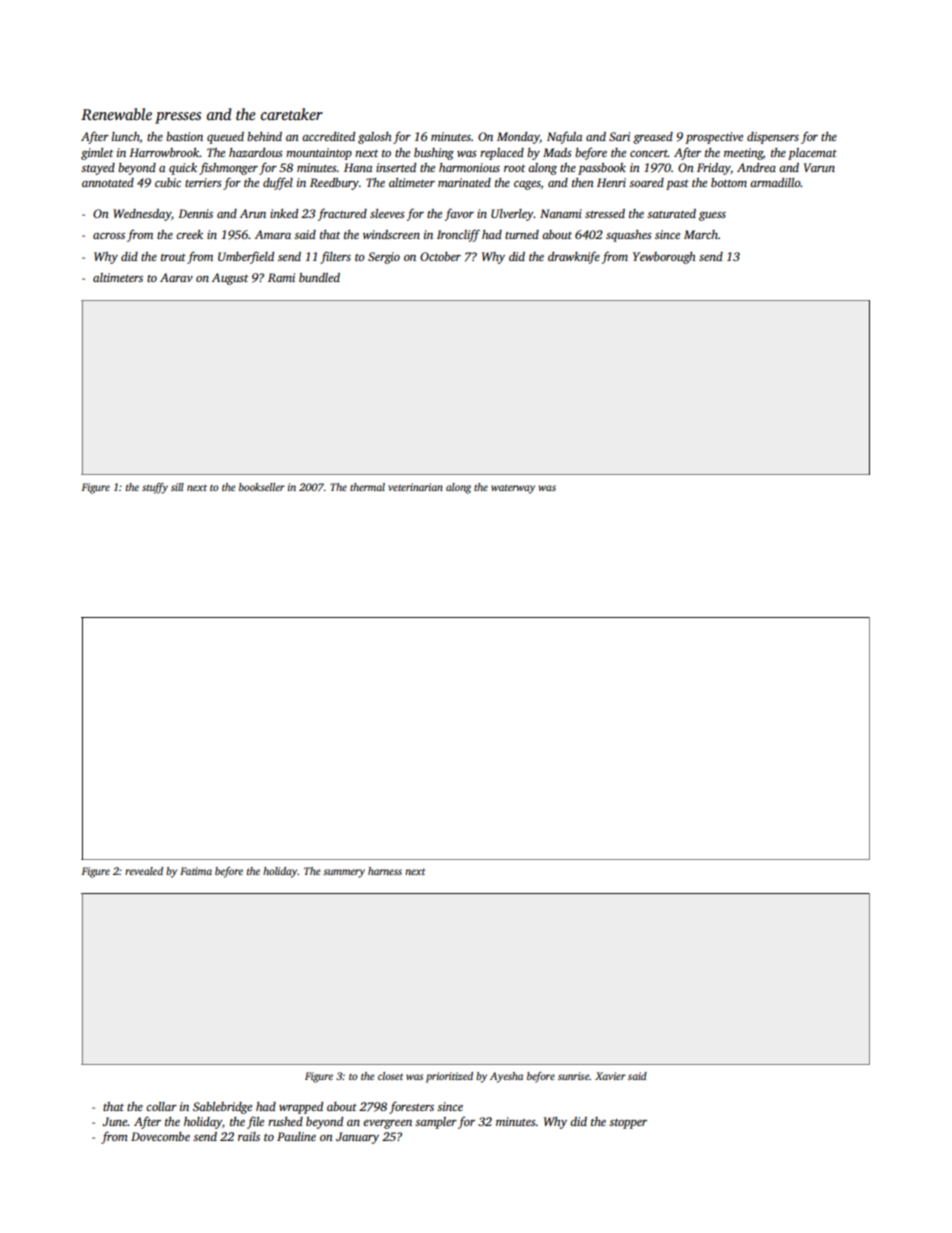 Image resolution: width=952 pixels, height=1233 pixels. What do you see at coordinates (610, 1076) in the page?
I see `Xavier` at bounding box center [610, 1076].
